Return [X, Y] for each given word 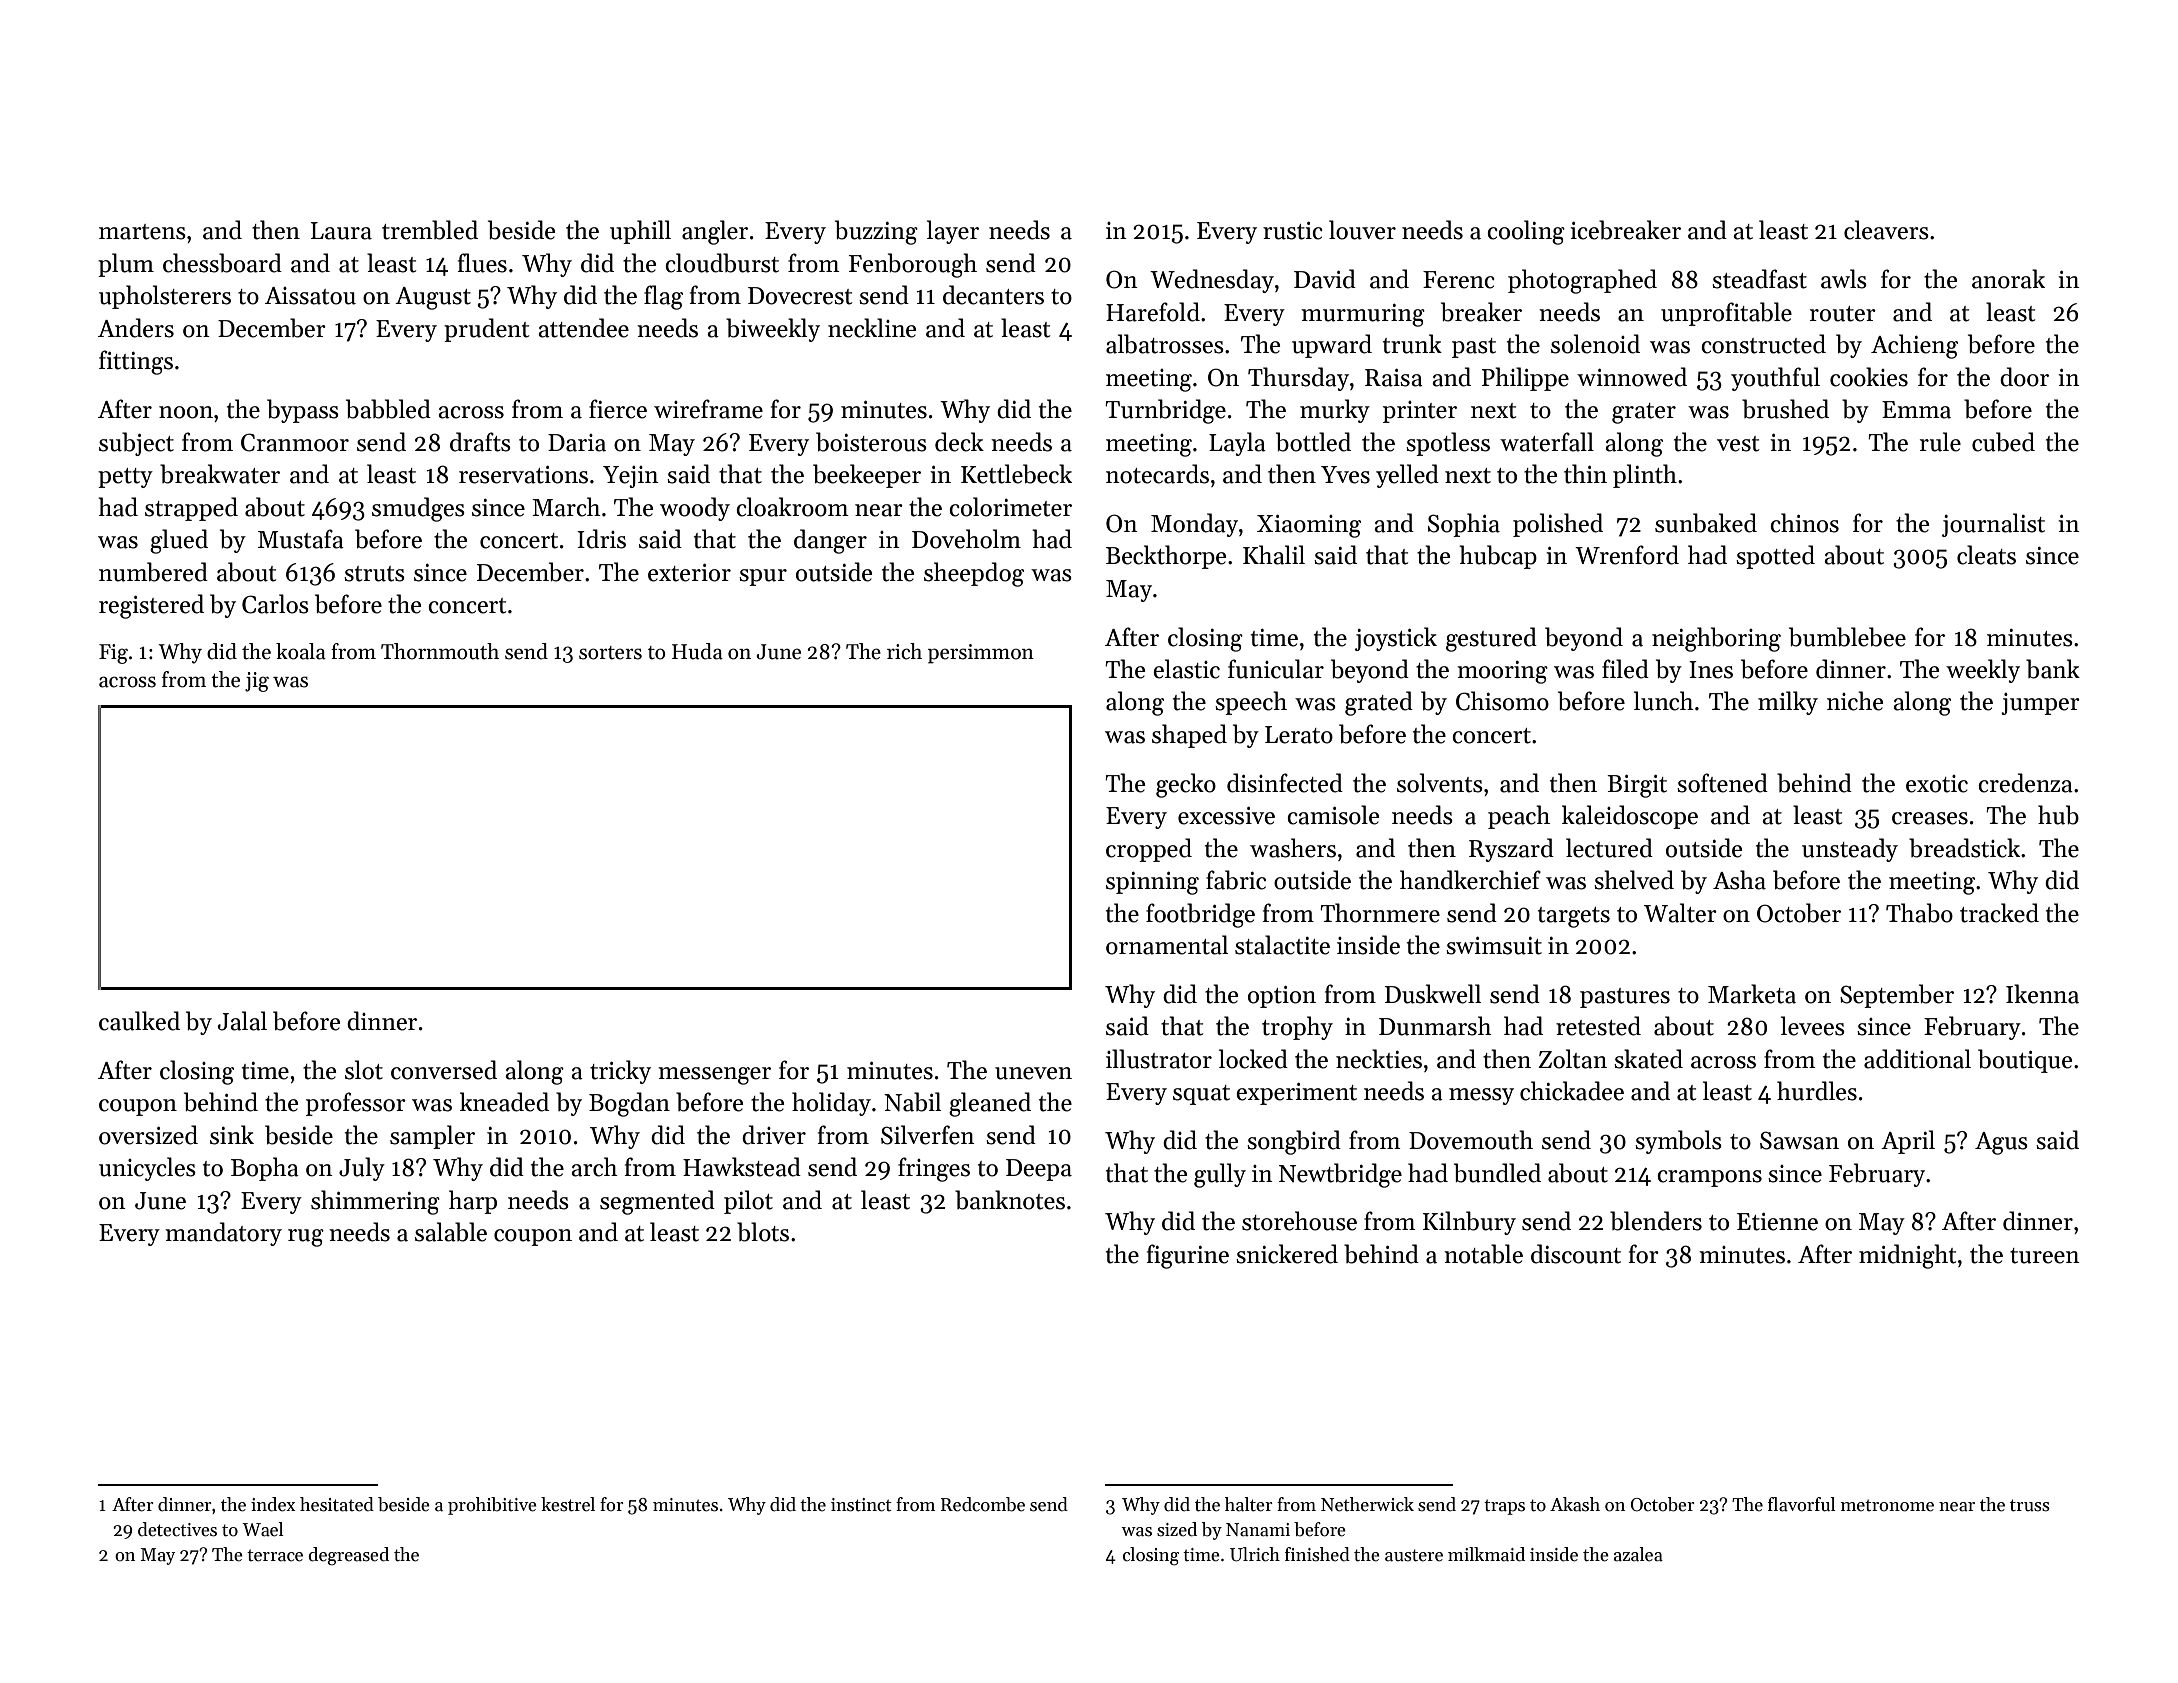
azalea [1638, 1554]
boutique [2025, 1061]
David [1325, 279]
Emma [1916, 410]
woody [695, 509]
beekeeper [867, 476]
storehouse [1299, 1221]
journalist [1993, 525]
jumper [2040, 704]
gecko [1186, 785]
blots [763, 1232]
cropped [1149, 850]
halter [1249, 1504]
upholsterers [165, 297]
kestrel [568, 1504]
